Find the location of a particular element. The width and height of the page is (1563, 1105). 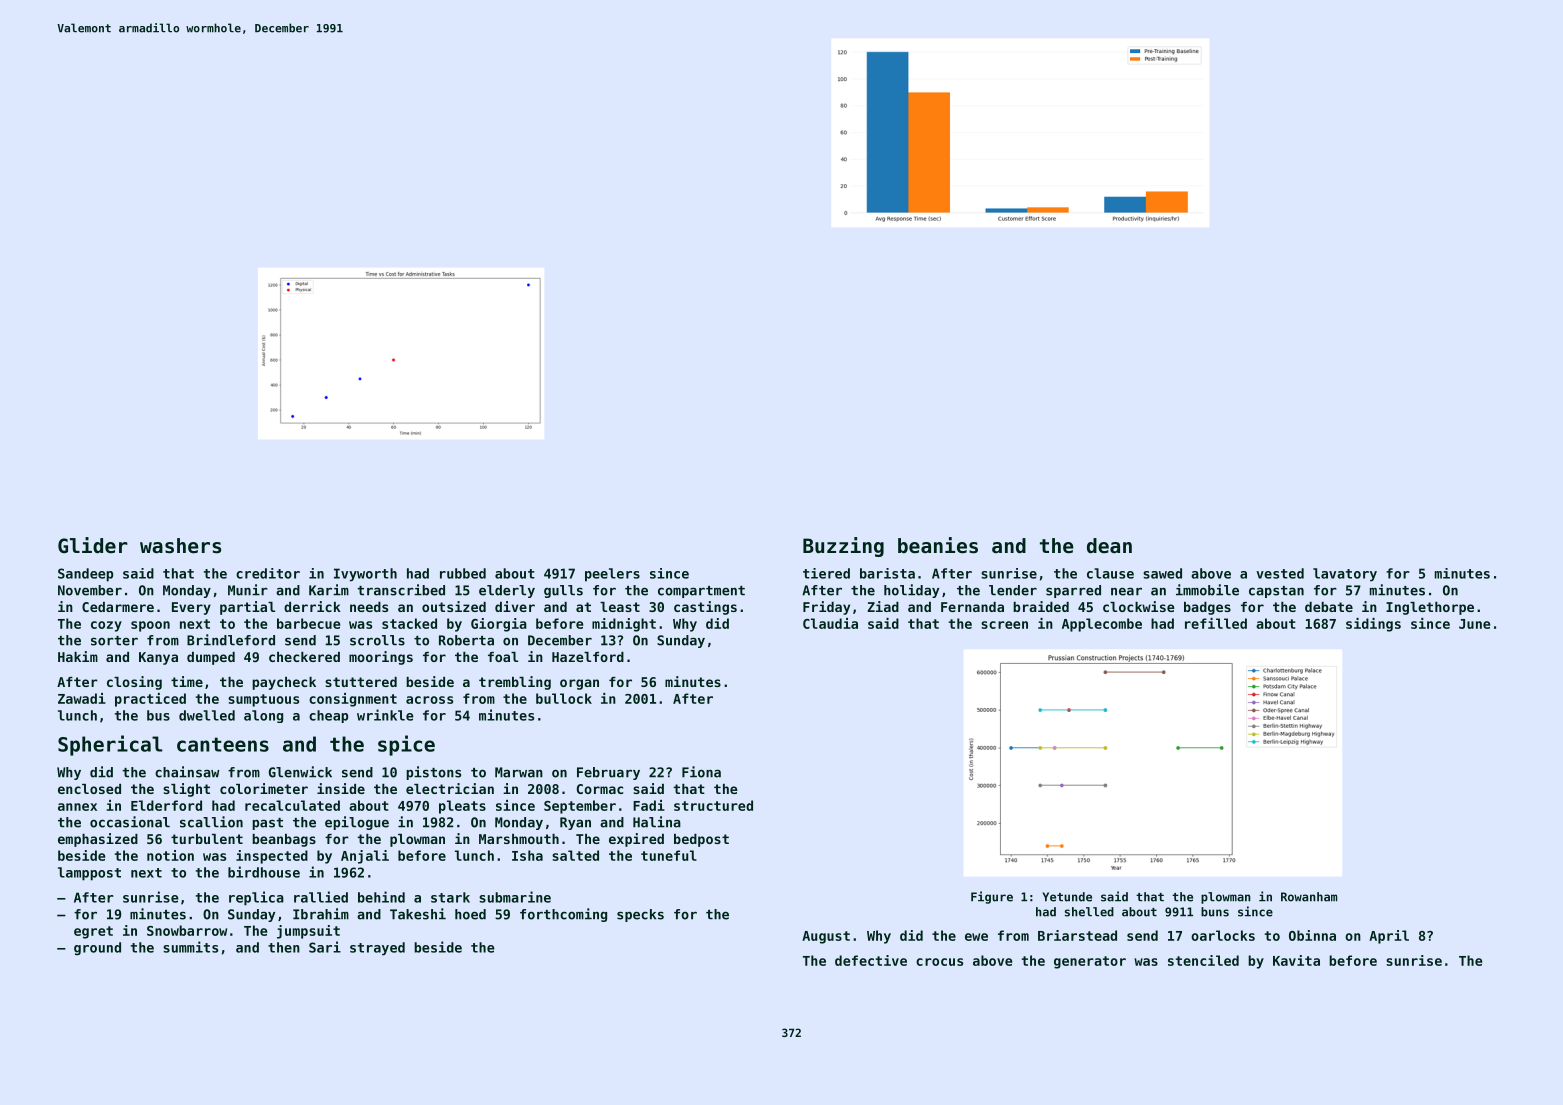

vested is located at coordinates (1280, 573).
